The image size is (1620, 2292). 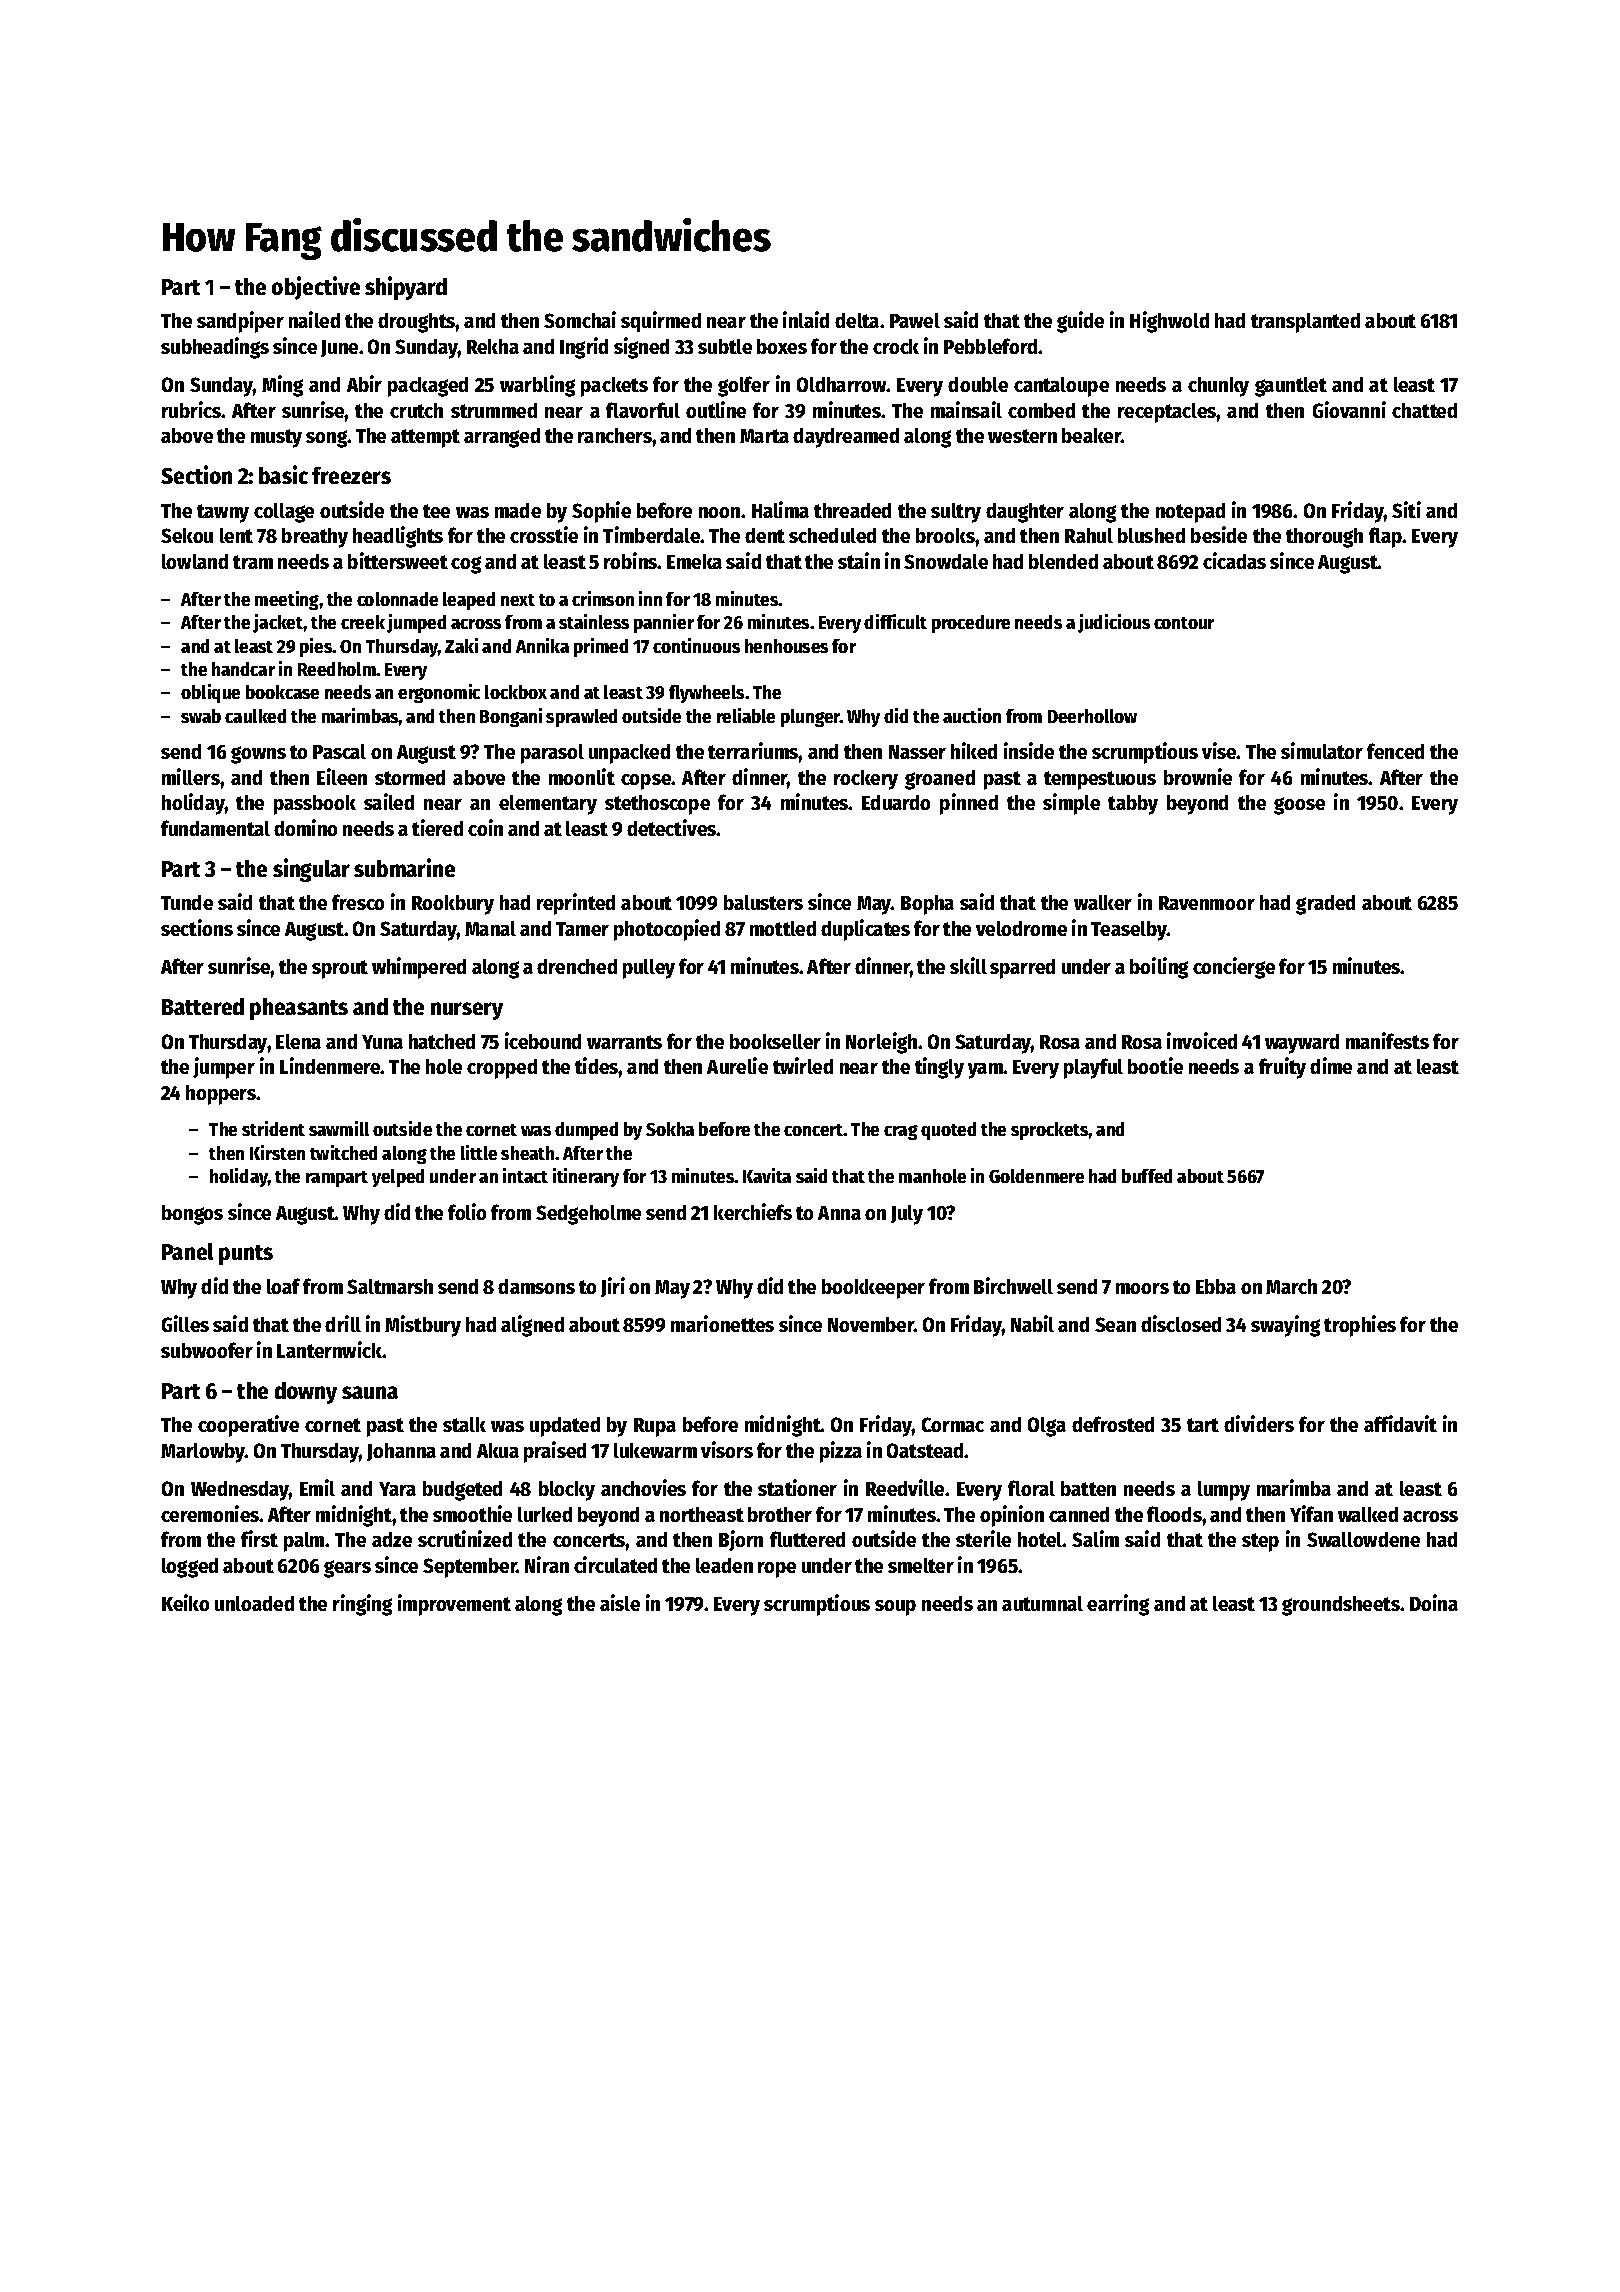 I want to click on Tunde, so click(x=187, y=902).
